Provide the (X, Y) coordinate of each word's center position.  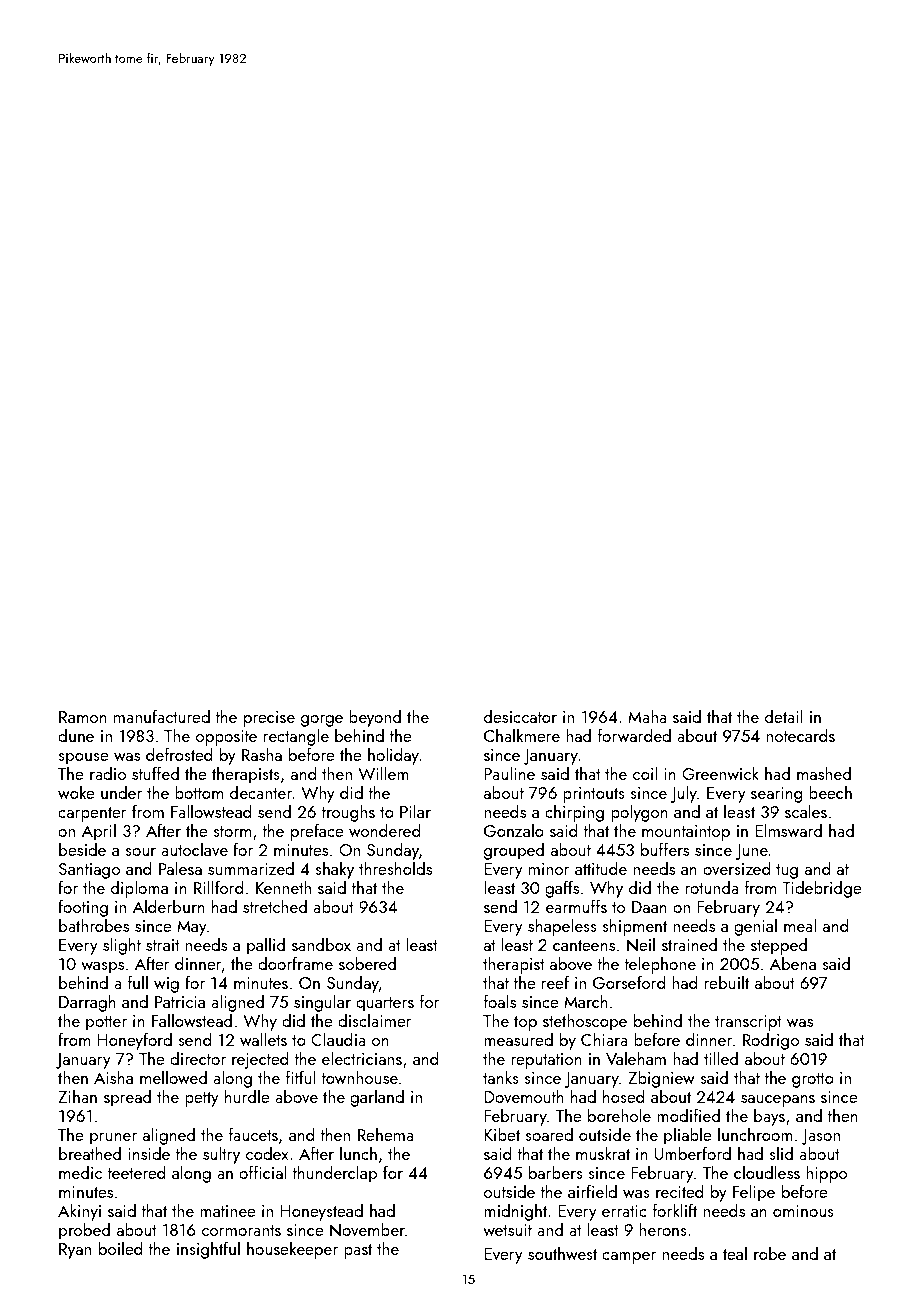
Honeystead (321, 1212)
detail (784, 716)
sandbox (321, 944)
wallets (263, 1039)
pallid (266, 946)
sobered (367, 963)
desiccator (520, 716)
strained (689, 944)
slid (781, 1153)
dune (76, 735)
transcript (748, 1023)
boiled (121, 1248)
